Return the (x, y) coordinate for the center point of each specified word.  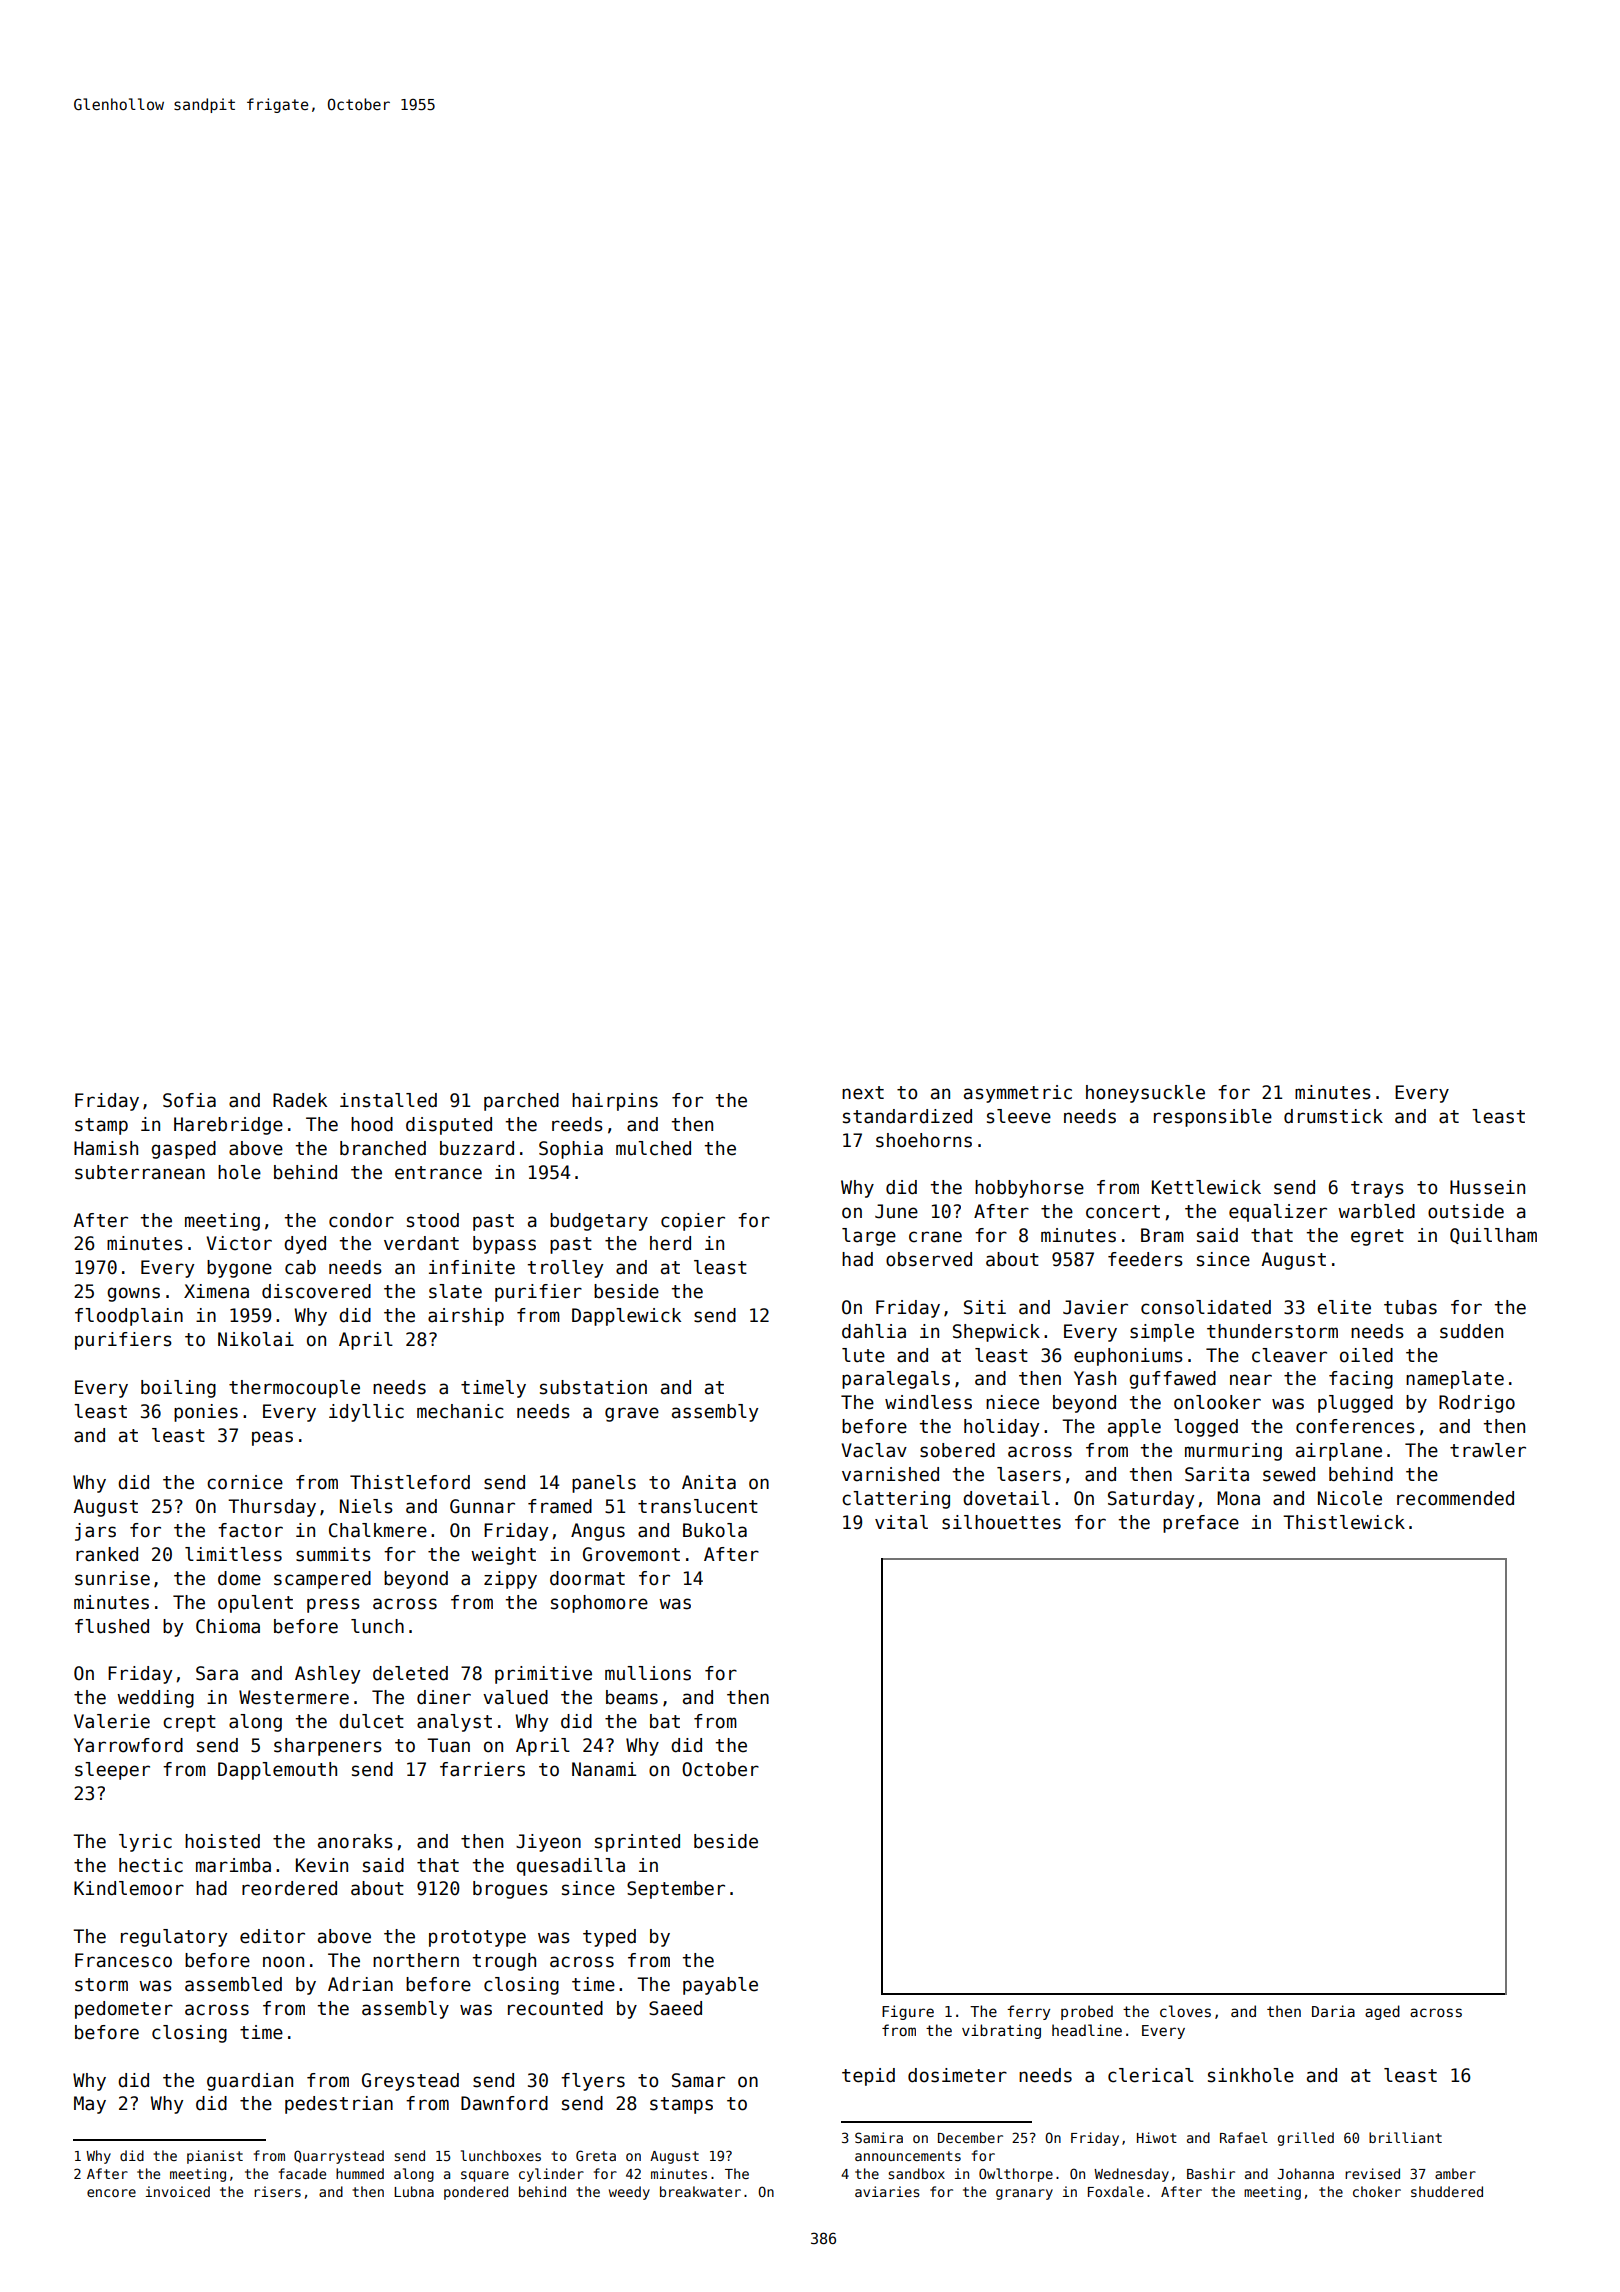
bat (665, 1721)
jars (95, 1532)
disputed (449, 1126)
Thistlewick (1344, 1522)
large (869, 1237)
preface (1201, 1524)
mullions (648, 1673)
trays (1377, 1189)
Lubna (414, 2191)
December (970, 2137)
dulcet (371, 1721)
